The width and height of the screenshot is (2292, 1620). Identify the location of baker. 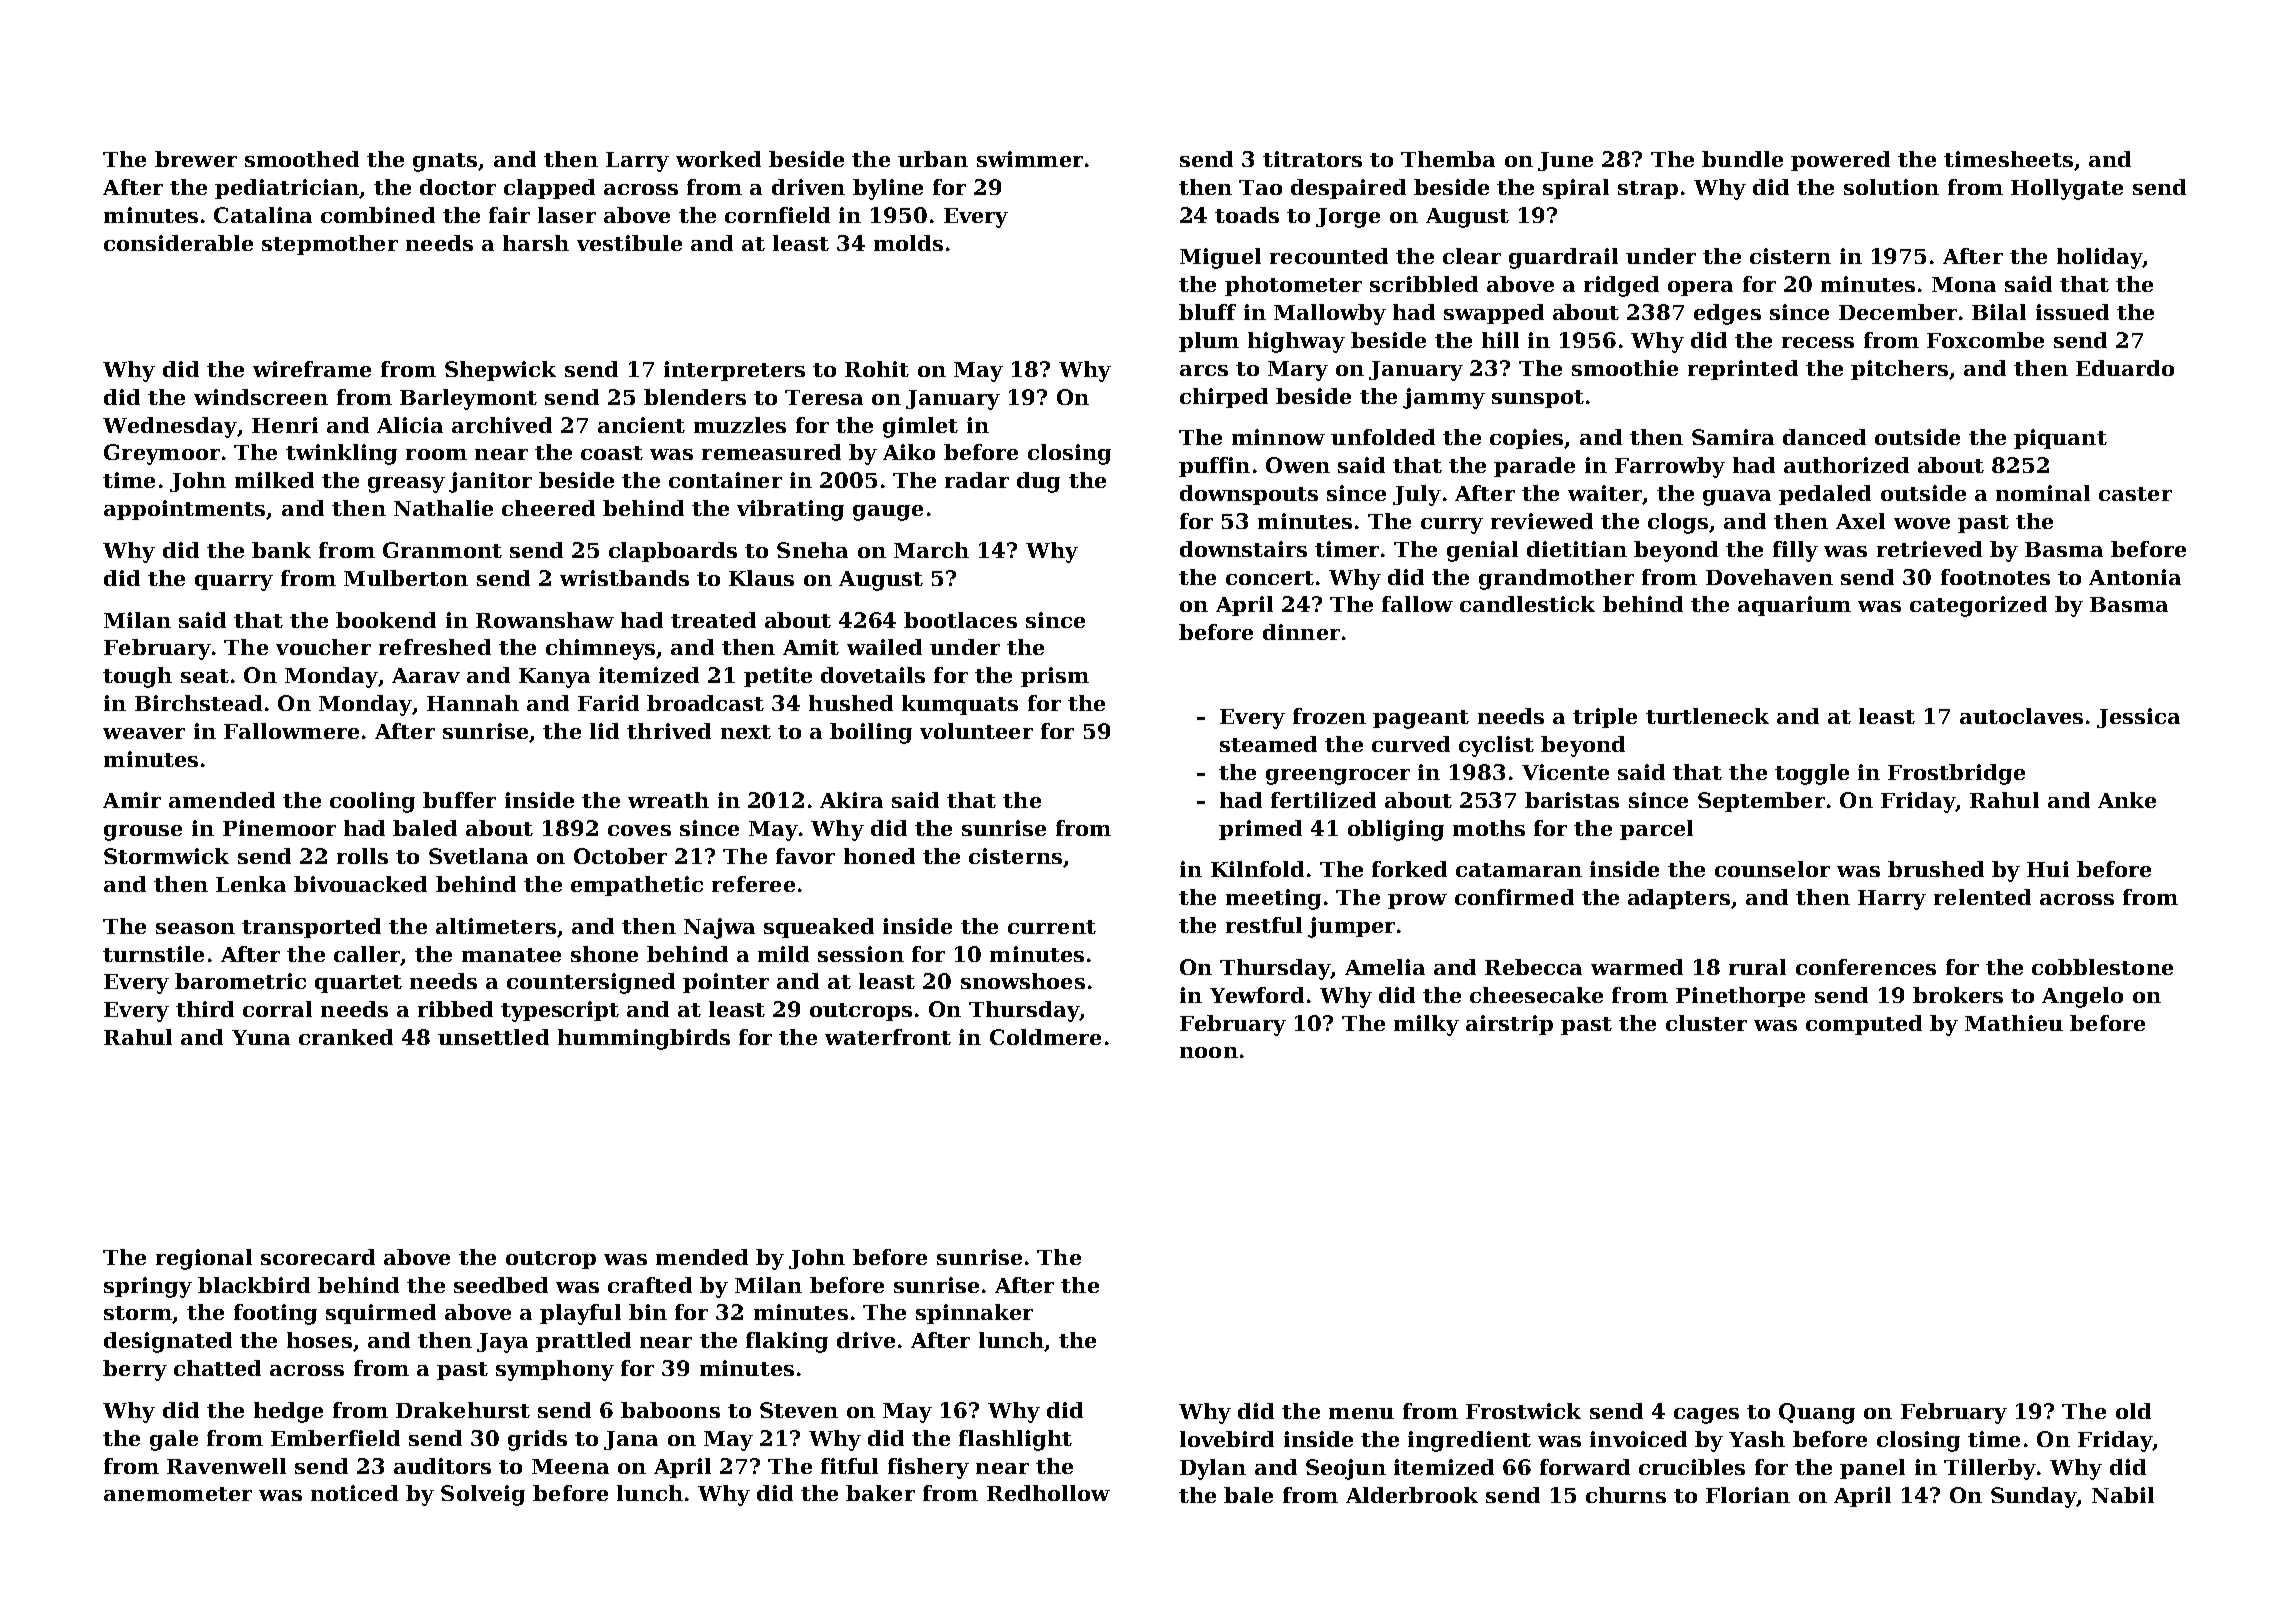
(880, 1493).
